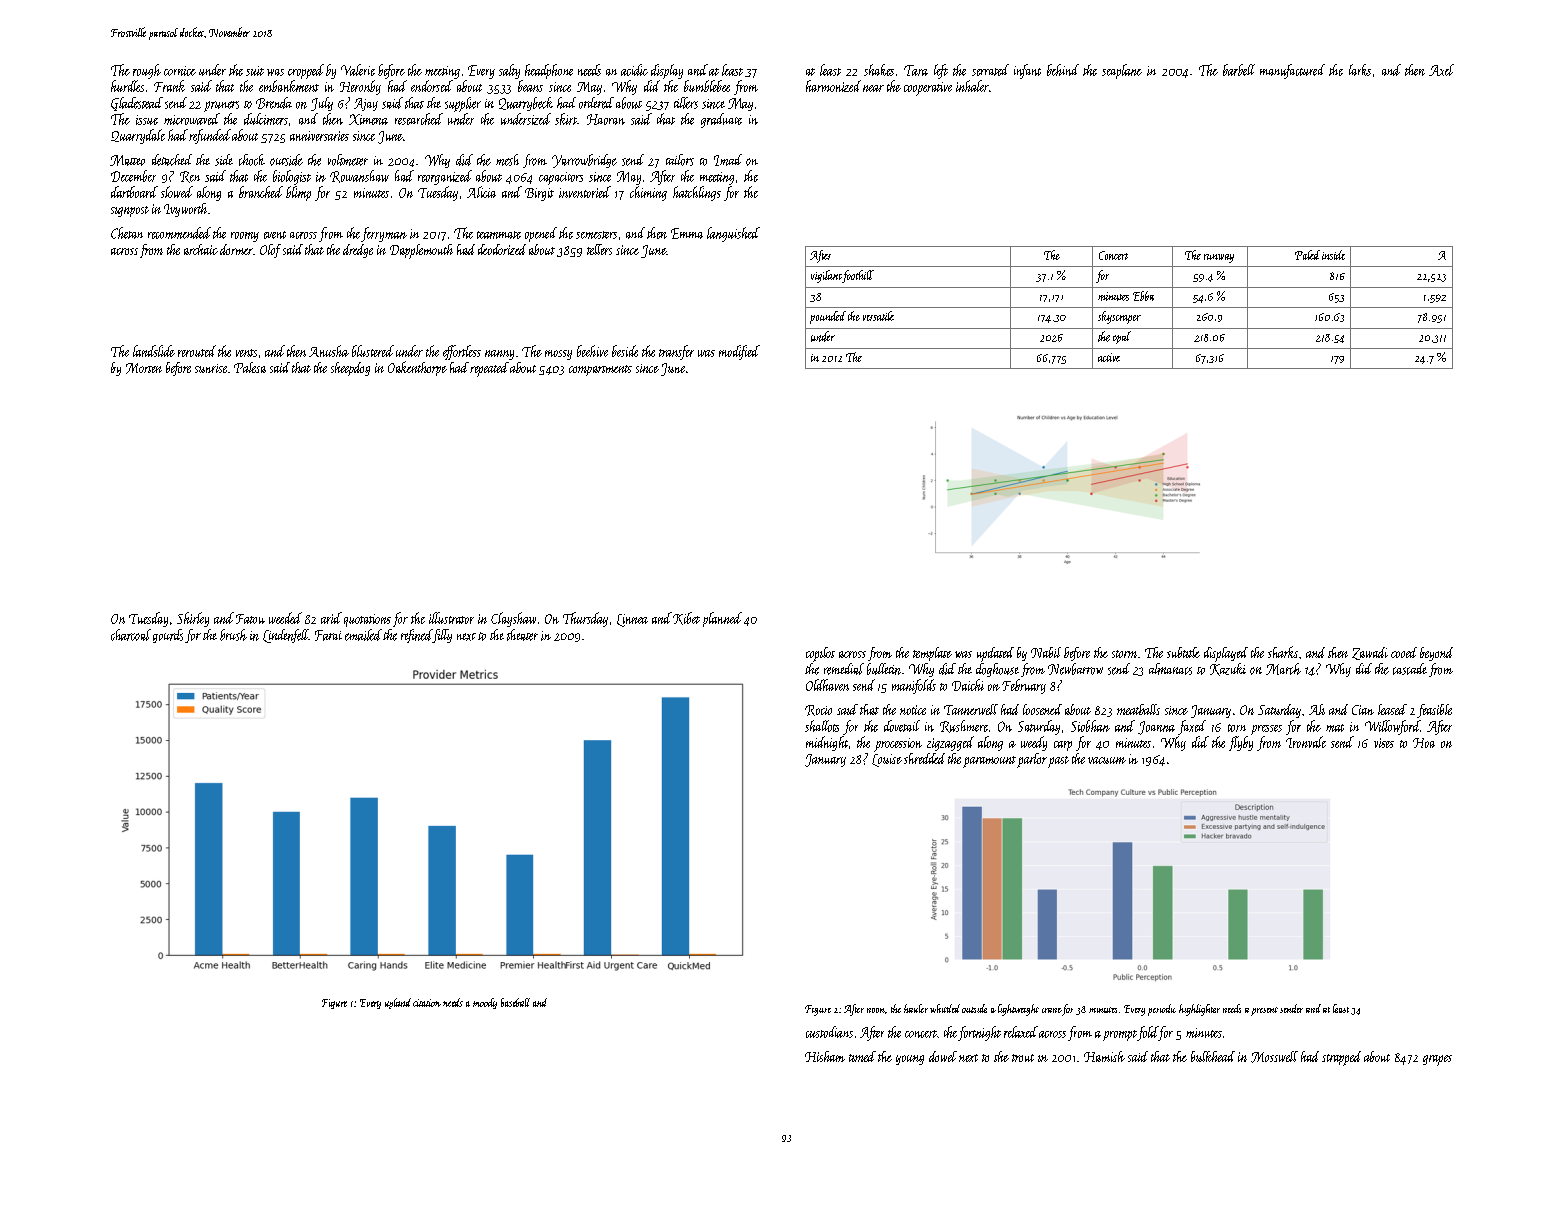 The image size is (1563, 1208). What do you see at coordinates (728, 160) in the screenshot?
I see `Imad` at bounding box center [728, 160].
